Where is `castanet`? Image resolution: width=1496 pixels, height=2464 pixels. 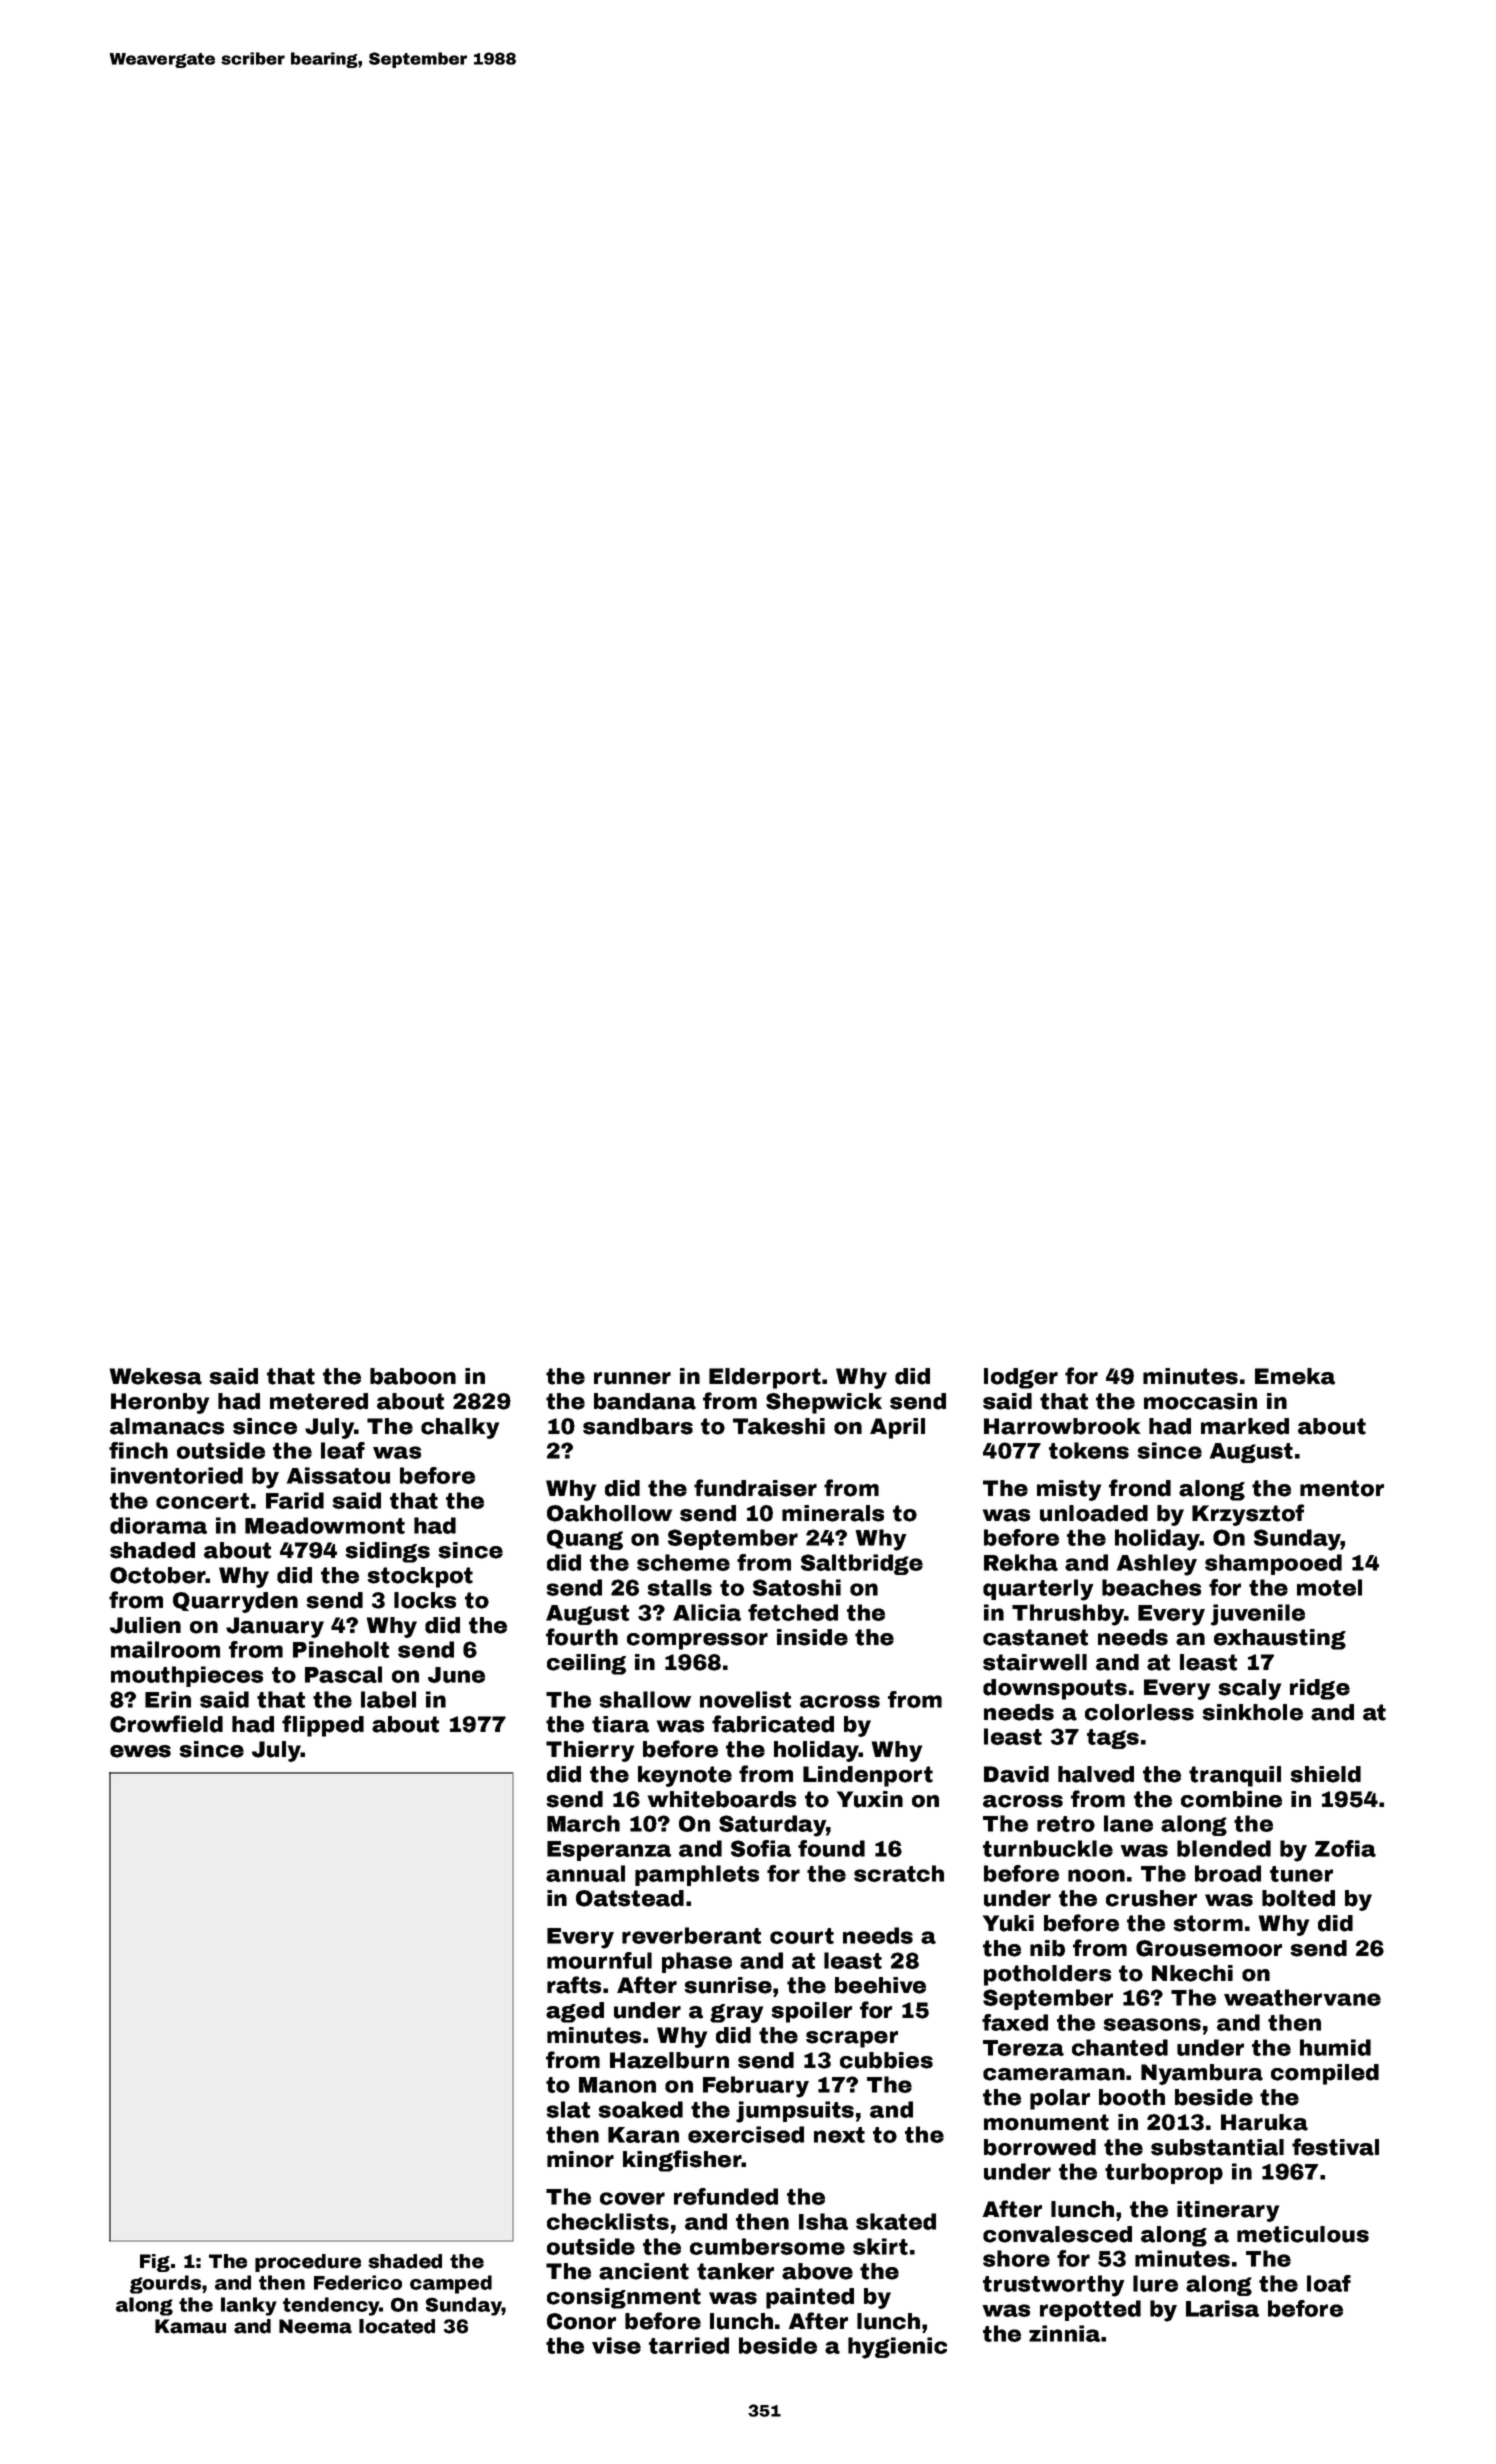 castanet is located at coordinates (1035, 1637).
